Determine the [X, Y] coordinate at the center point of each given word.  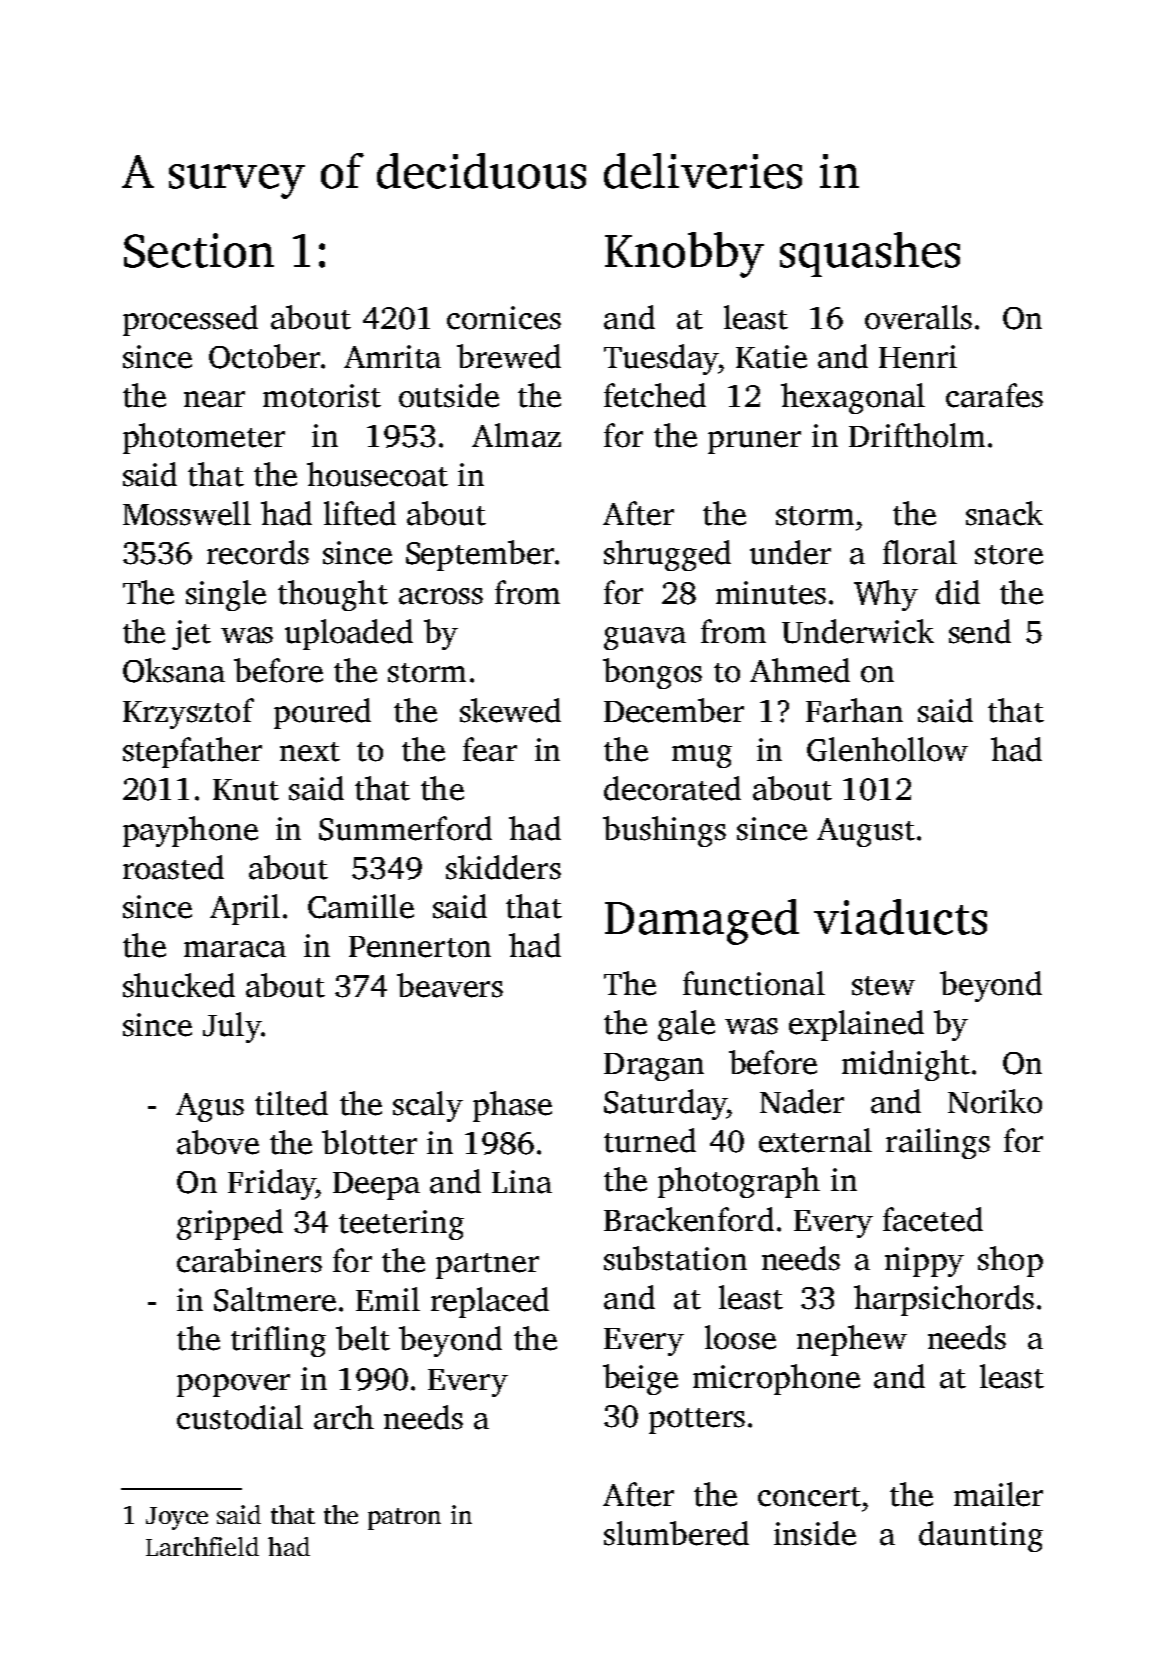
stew [883, 986]
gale [686, 1025]
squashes [870, 254]
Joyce [177, 1518]
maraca [235, 949]
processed [190, 320]
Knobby [684, 255]
